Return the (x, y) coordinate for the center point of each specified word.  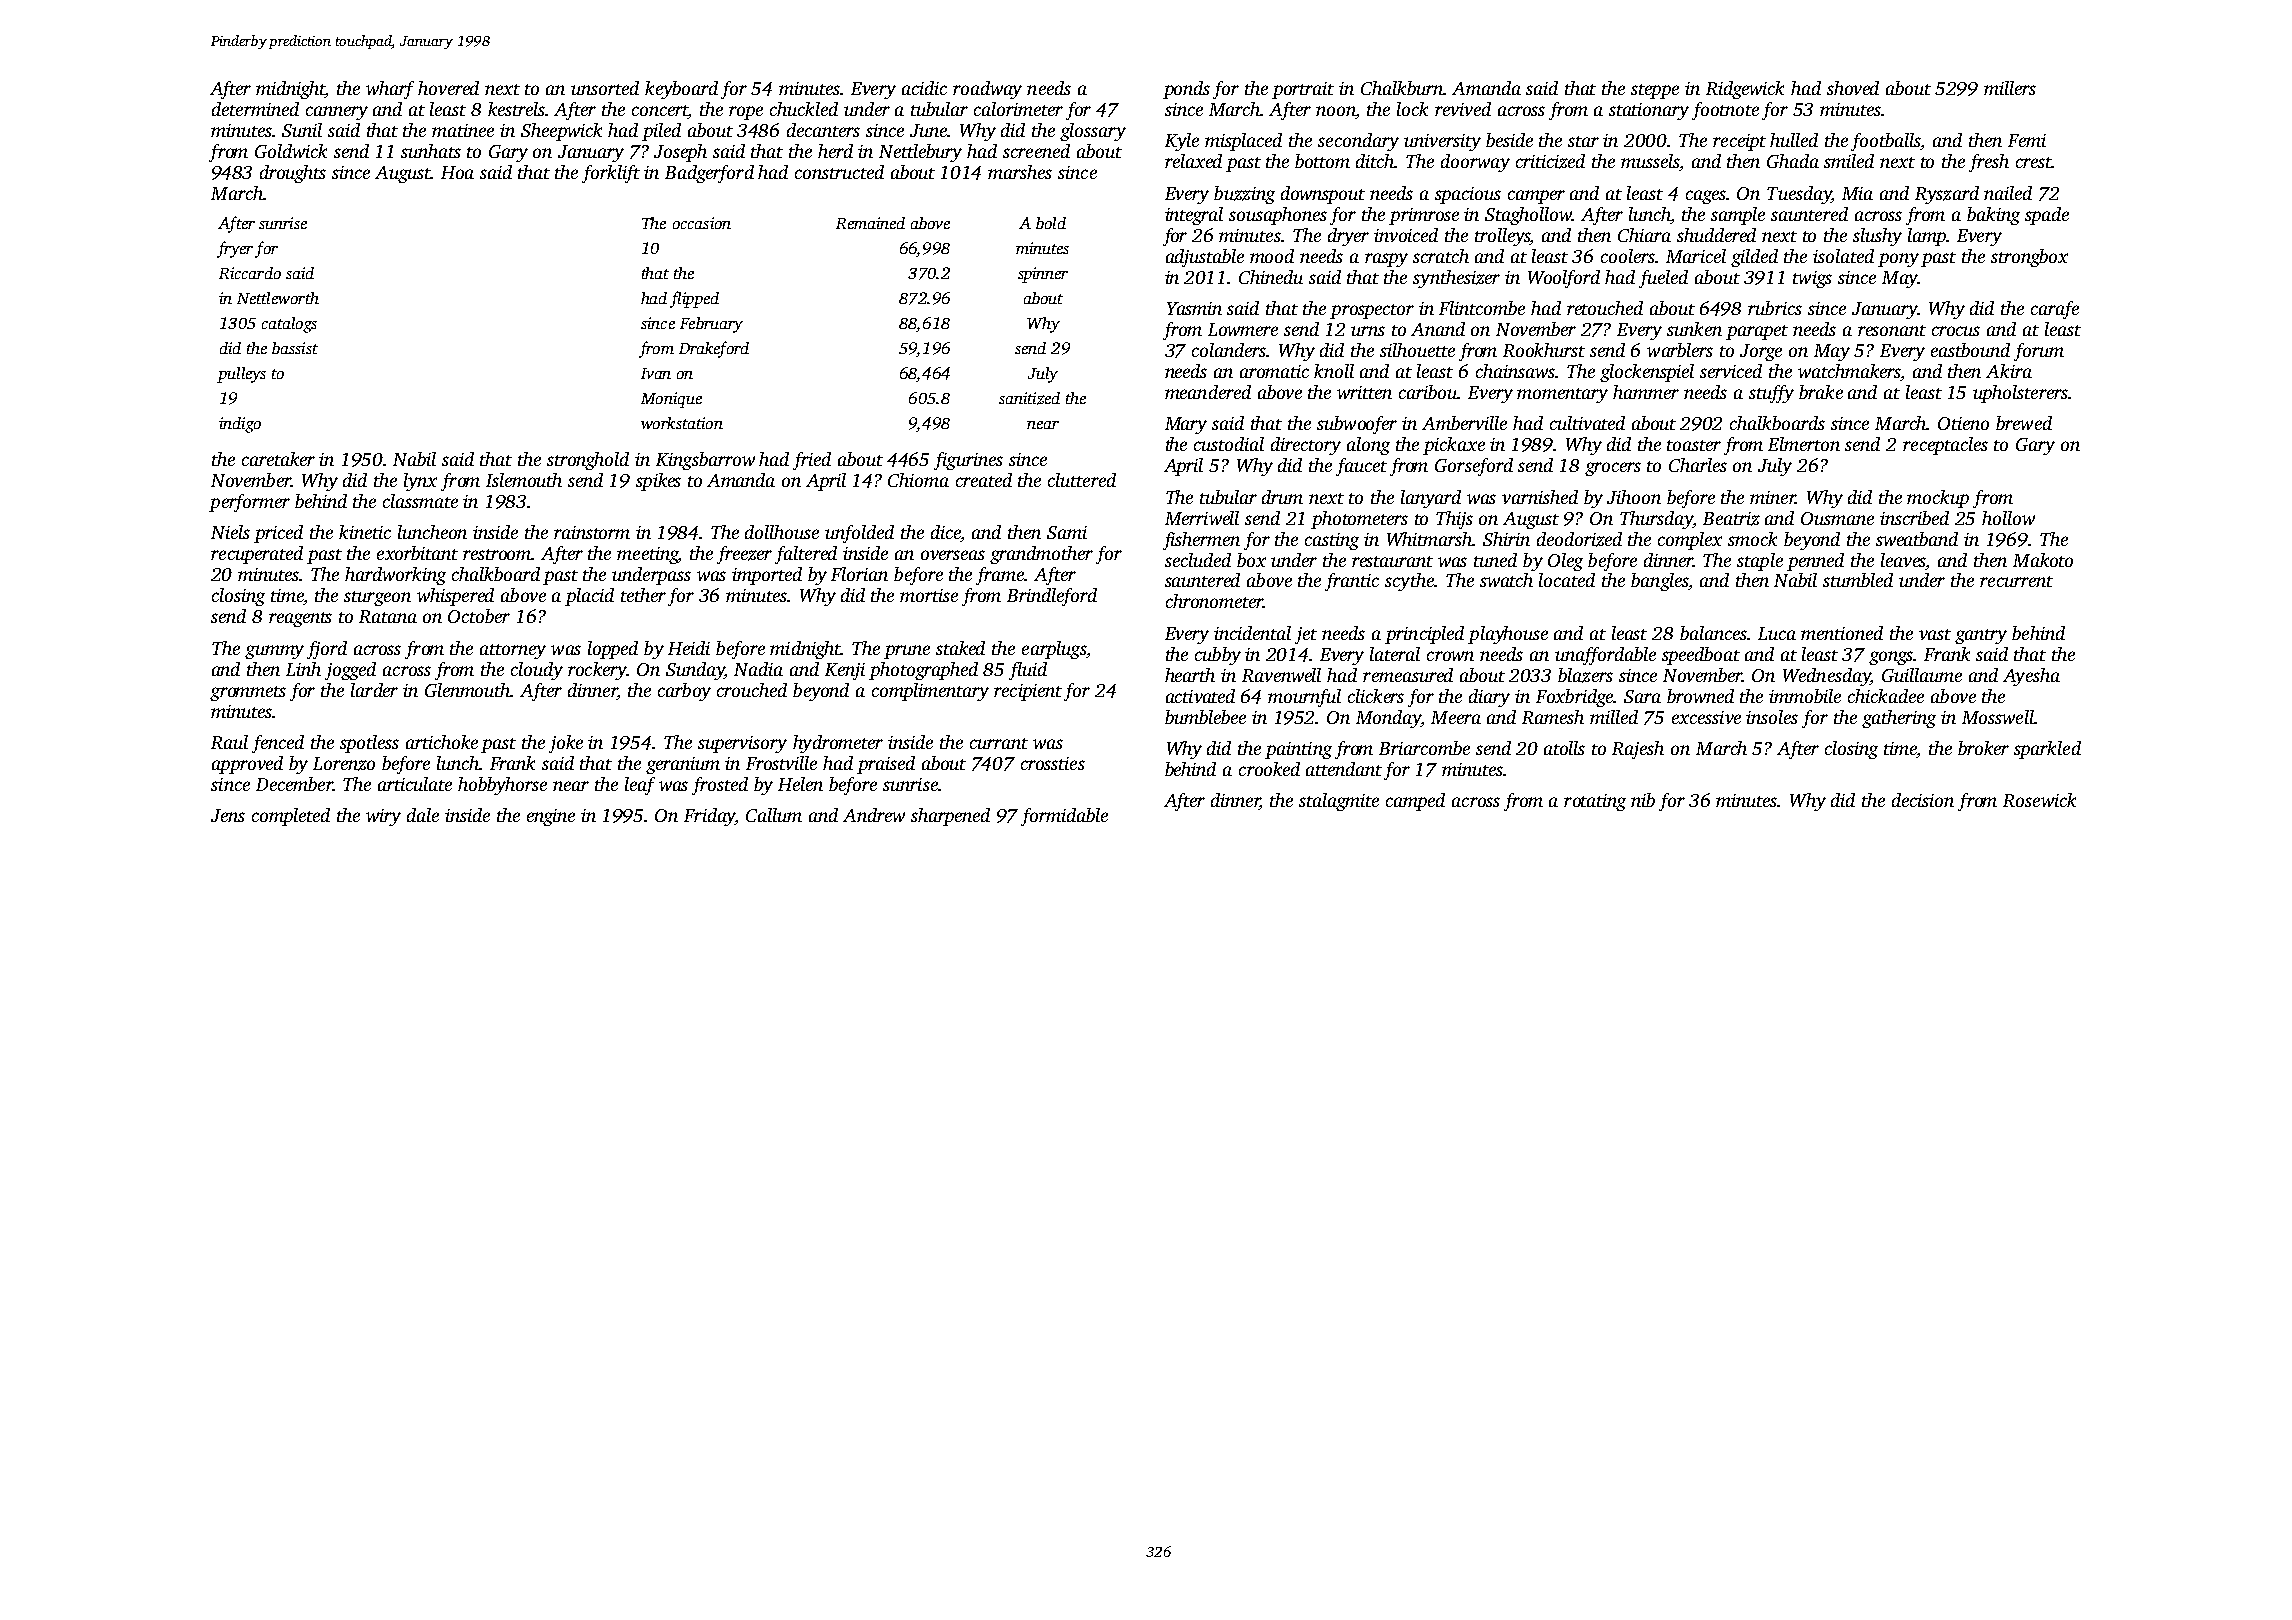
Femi (2027, 140)
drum (1282, 497)
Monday (1388, 719)
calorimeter (1018, 109)
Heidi (689, 648)
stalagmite (1339, 802)
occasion (702, 223)
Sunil (302, 130)
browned (1700, 696)
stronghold (588, 461)
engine (551, 817)
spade (2047, 216)
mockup (1938, 499)
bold (1051, 223)
